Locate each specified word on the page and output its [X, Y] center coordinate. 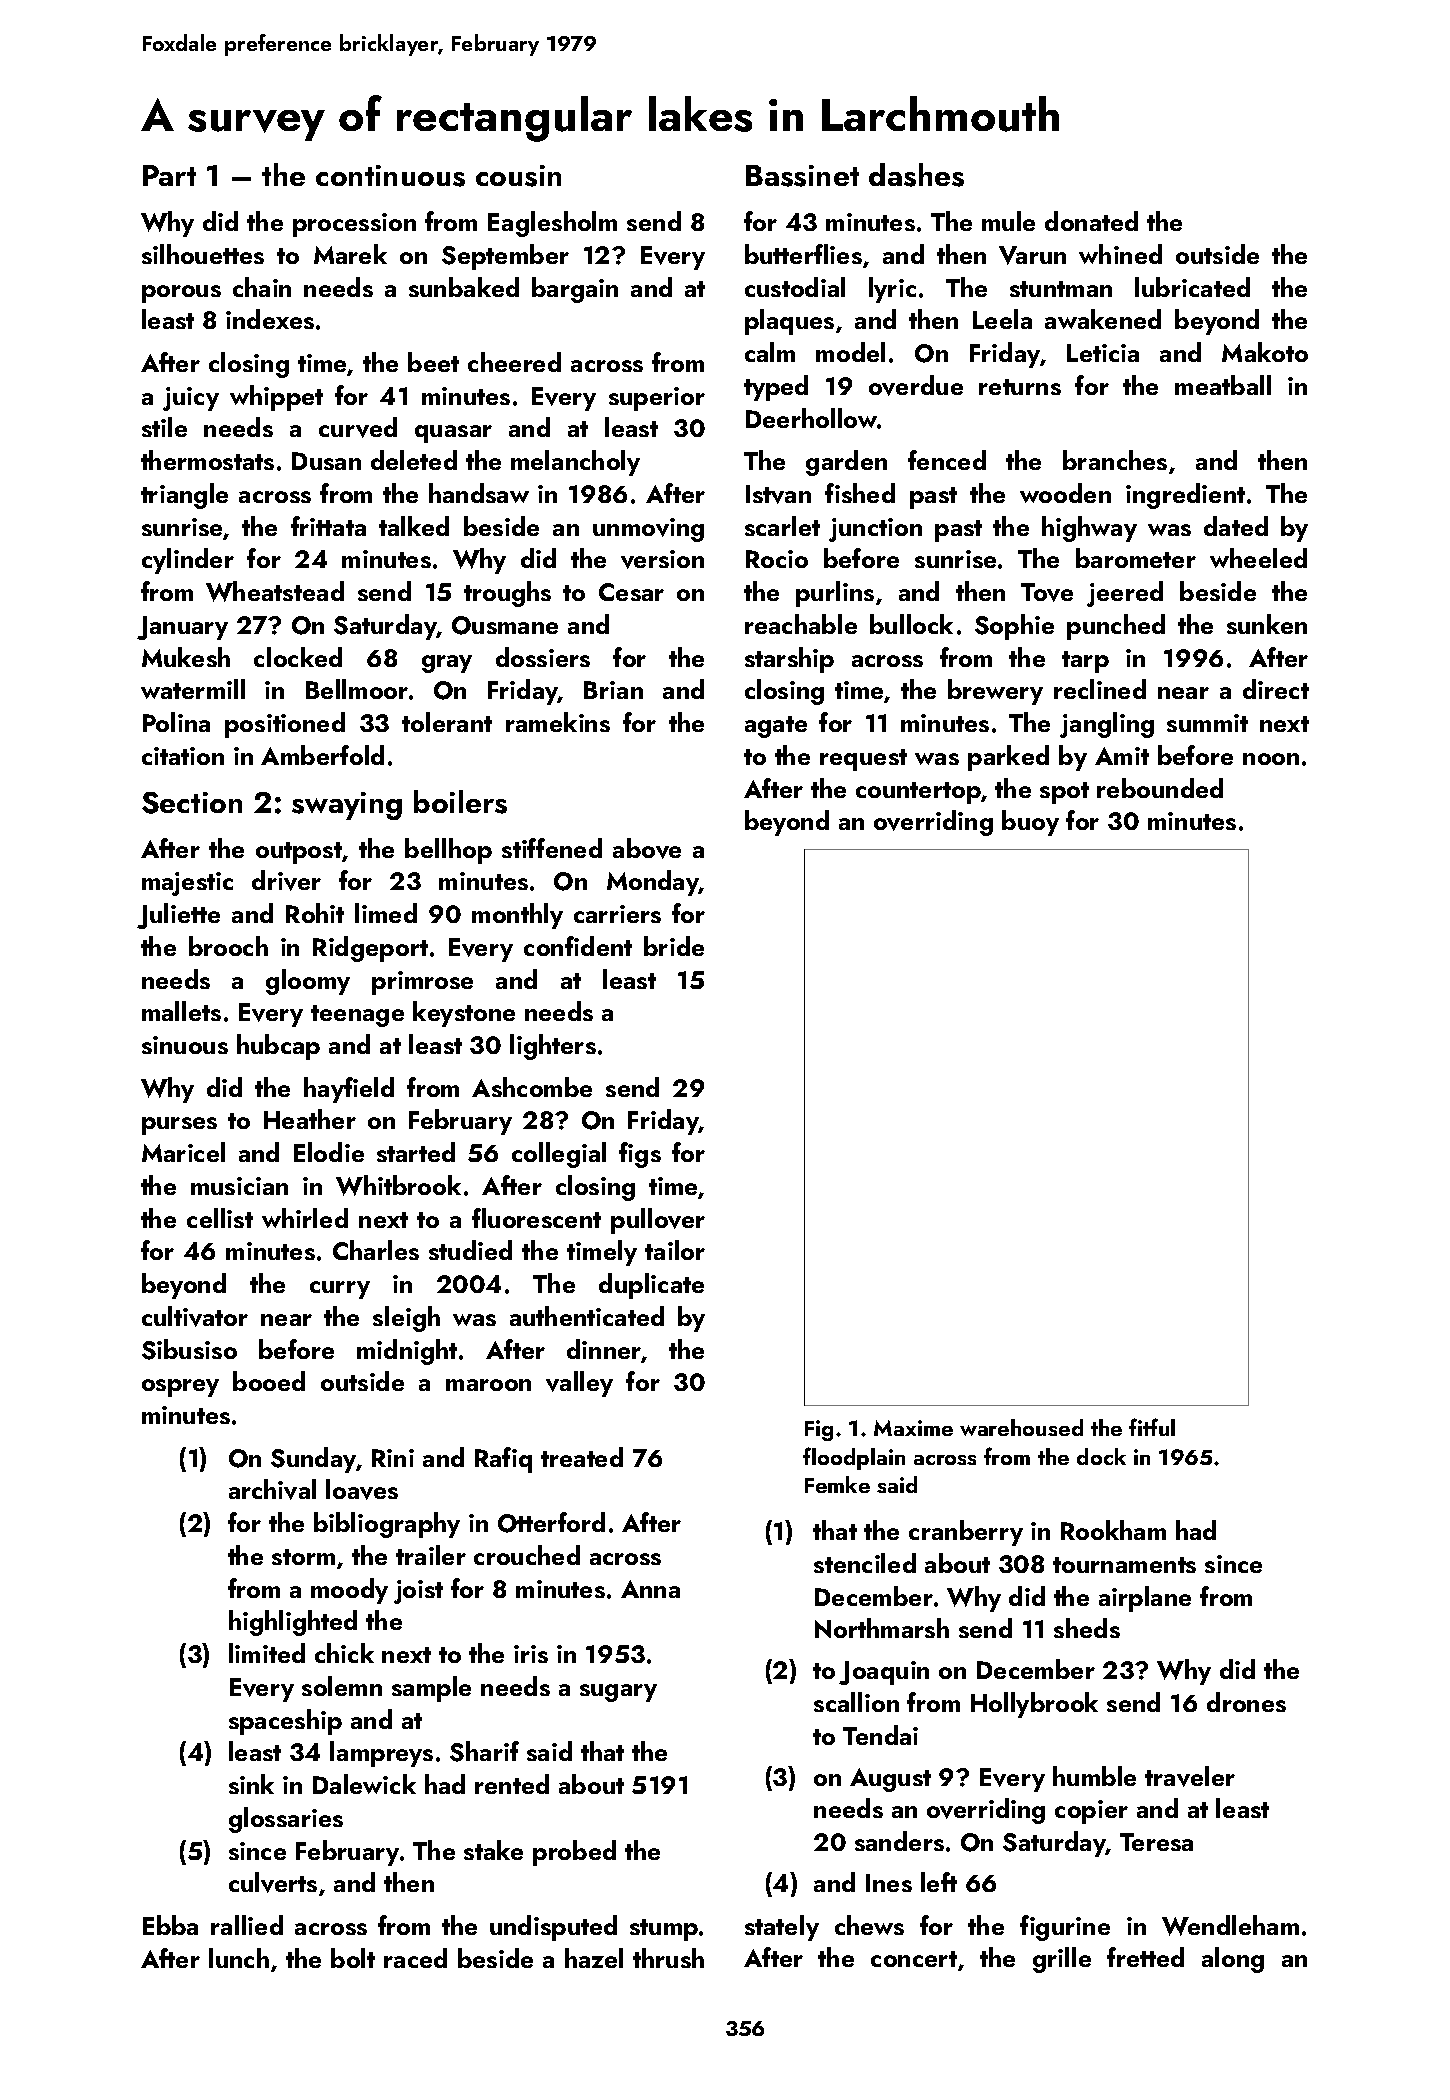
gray [447, 664]
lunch [239, 1958]
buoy [1030, 823]
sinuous [185, 1045]
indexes [270, 319]
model [850, 352]
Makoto [1265, 352]
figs [640, 1155]
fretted [1145, 1957]
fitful [1152, 1427]
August [890, 1780]
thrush [668, 1958]
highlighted [293, 1623]
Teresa [1156, 1842]
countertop [918, 793]
